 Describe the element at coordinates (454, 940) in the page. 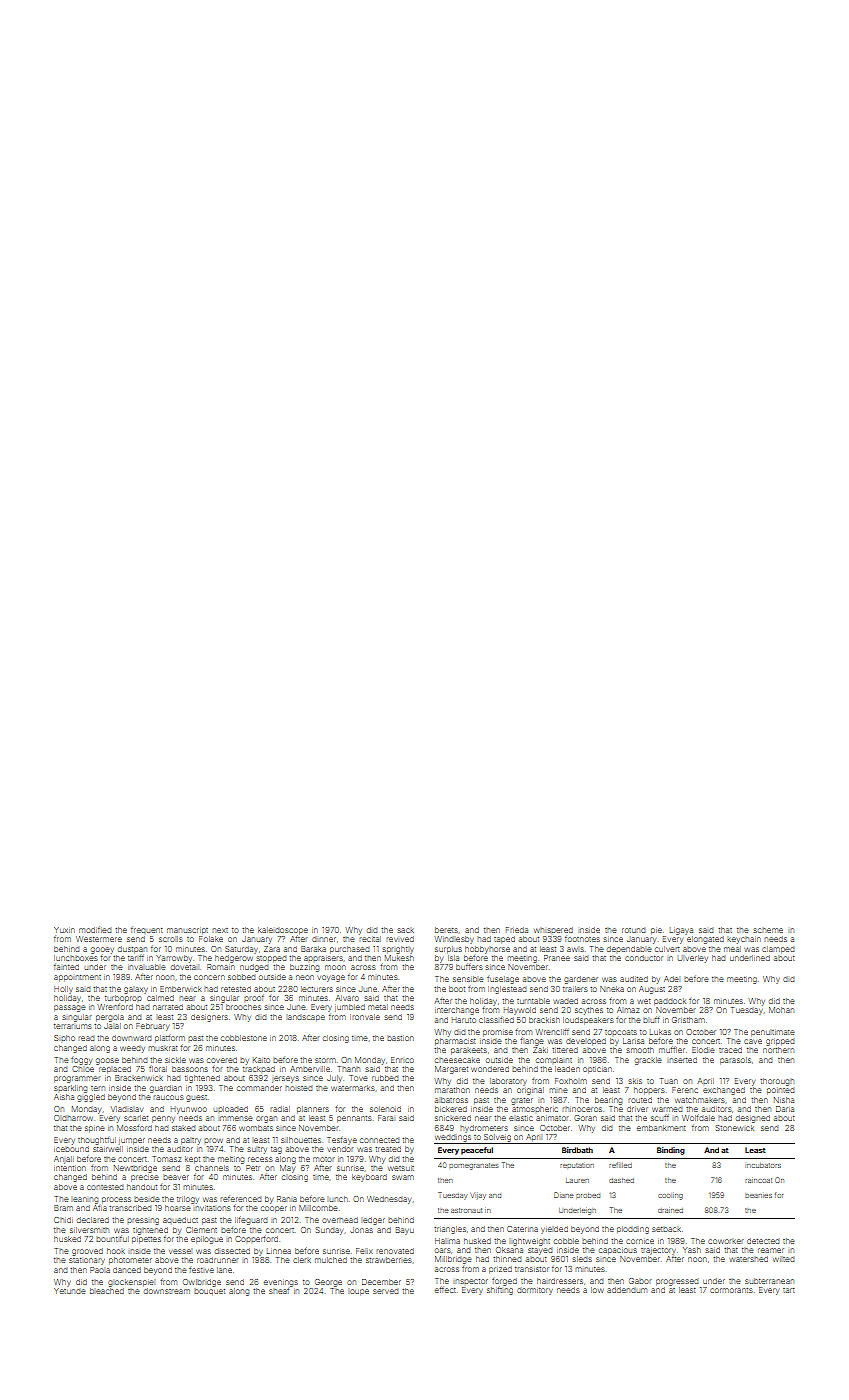

I see `Windlesby` at that location.
